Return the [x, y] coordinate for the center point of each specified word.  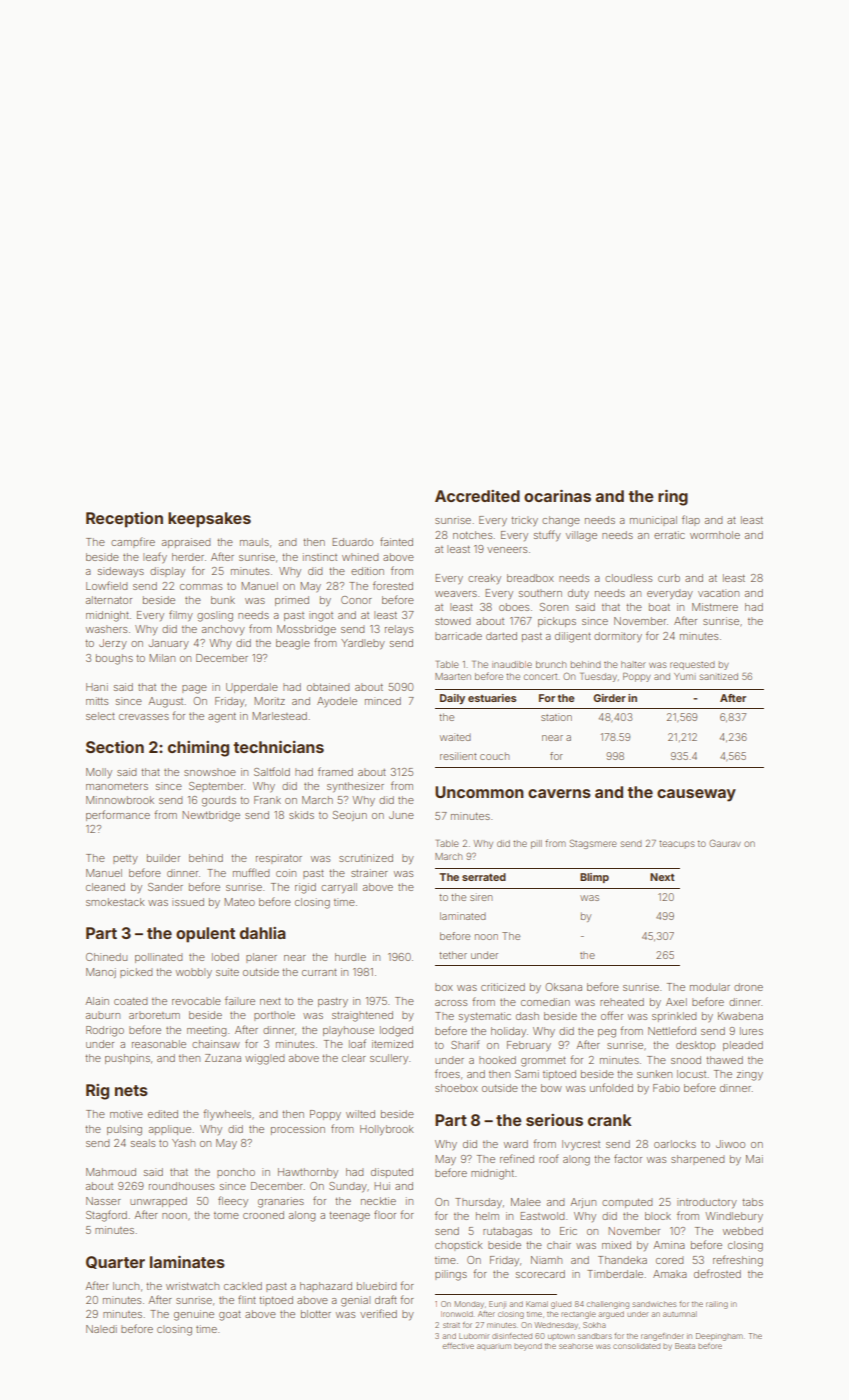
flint [247, 1299]
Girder [609, 698]
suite [227, 972]
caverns [559, 793]
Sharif [465, 1044]
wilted [360, 1114]
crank [609, 1120]
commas [201, 587]
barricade [458, 636]
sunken [654, 1074]
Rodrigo [105, 1031]
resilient [458, 756]
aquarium [494, 1347]
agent [222, 717]
